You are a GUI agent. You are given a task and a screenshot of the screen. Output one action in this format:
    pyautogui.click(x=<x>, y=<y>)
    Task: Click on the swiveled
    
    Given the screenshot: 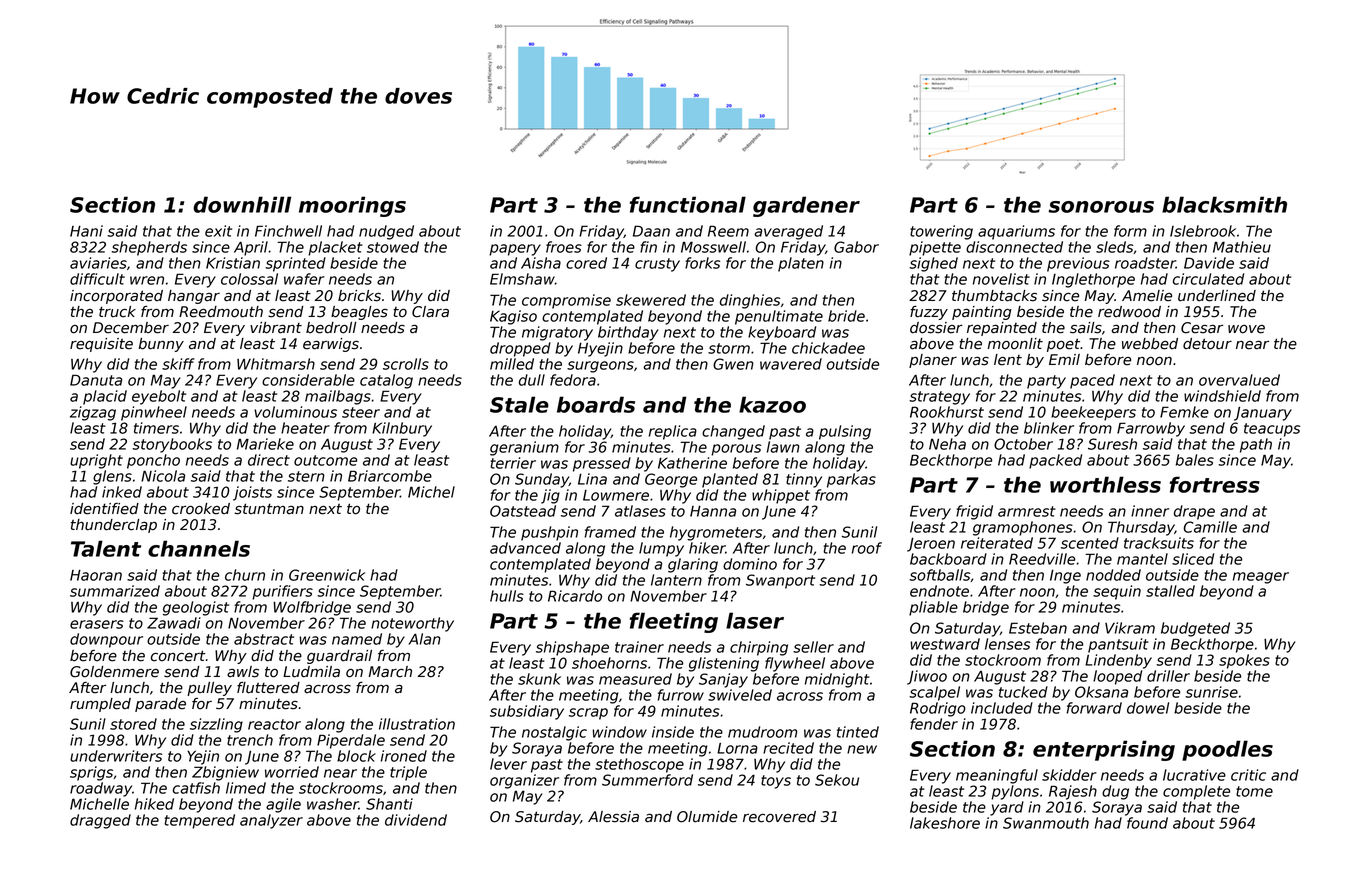 What is the action you would take?
    pyautogui.click(x=740, y=695)
